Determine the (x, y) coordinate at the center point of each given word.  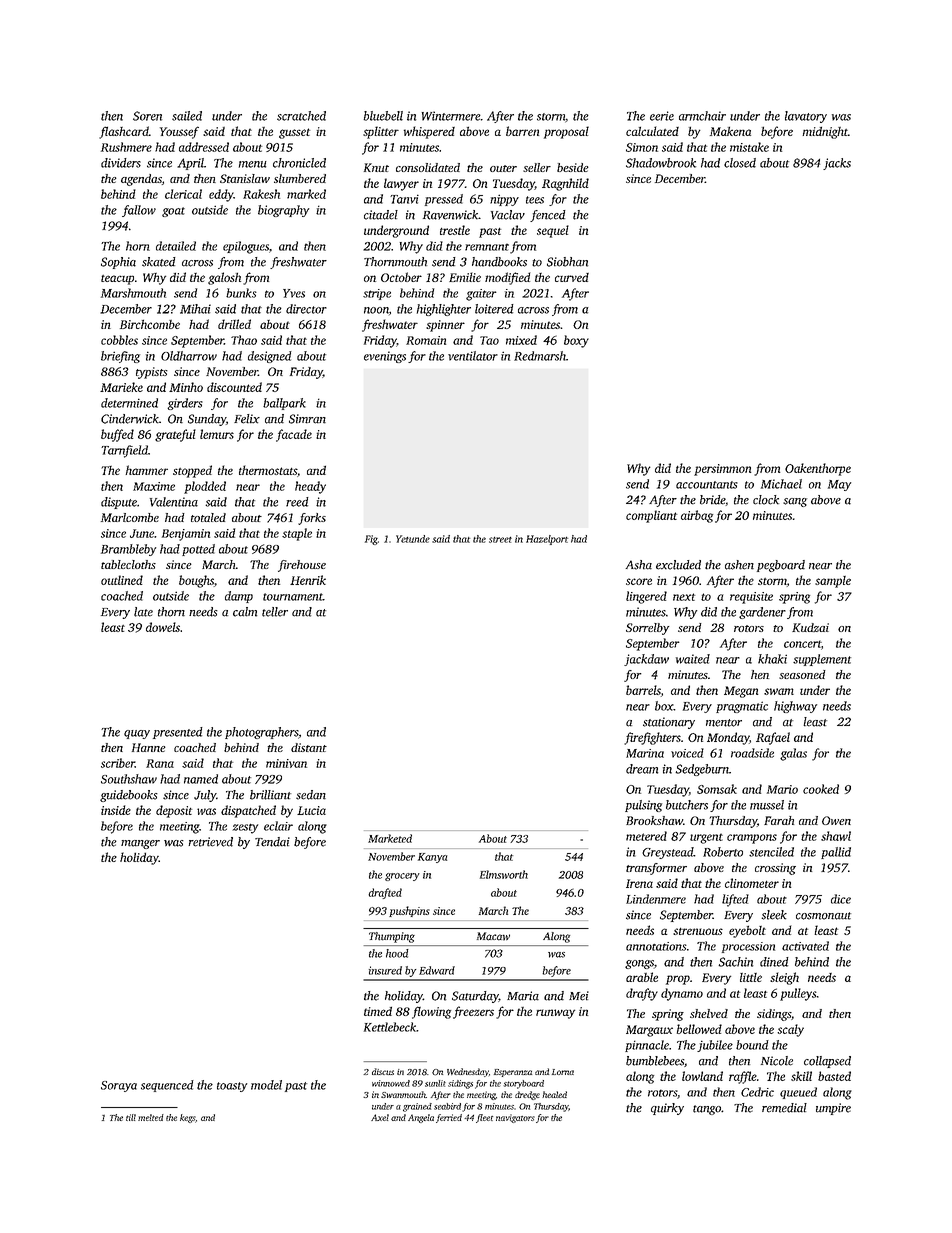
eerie (662, 116)
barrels (643, 690)
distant (309, 747)
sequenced (167, 1086)
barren (522, 131)
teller (275, 612)
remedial (784, 1108)
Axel (380, 1117)
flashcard (124, 132)
